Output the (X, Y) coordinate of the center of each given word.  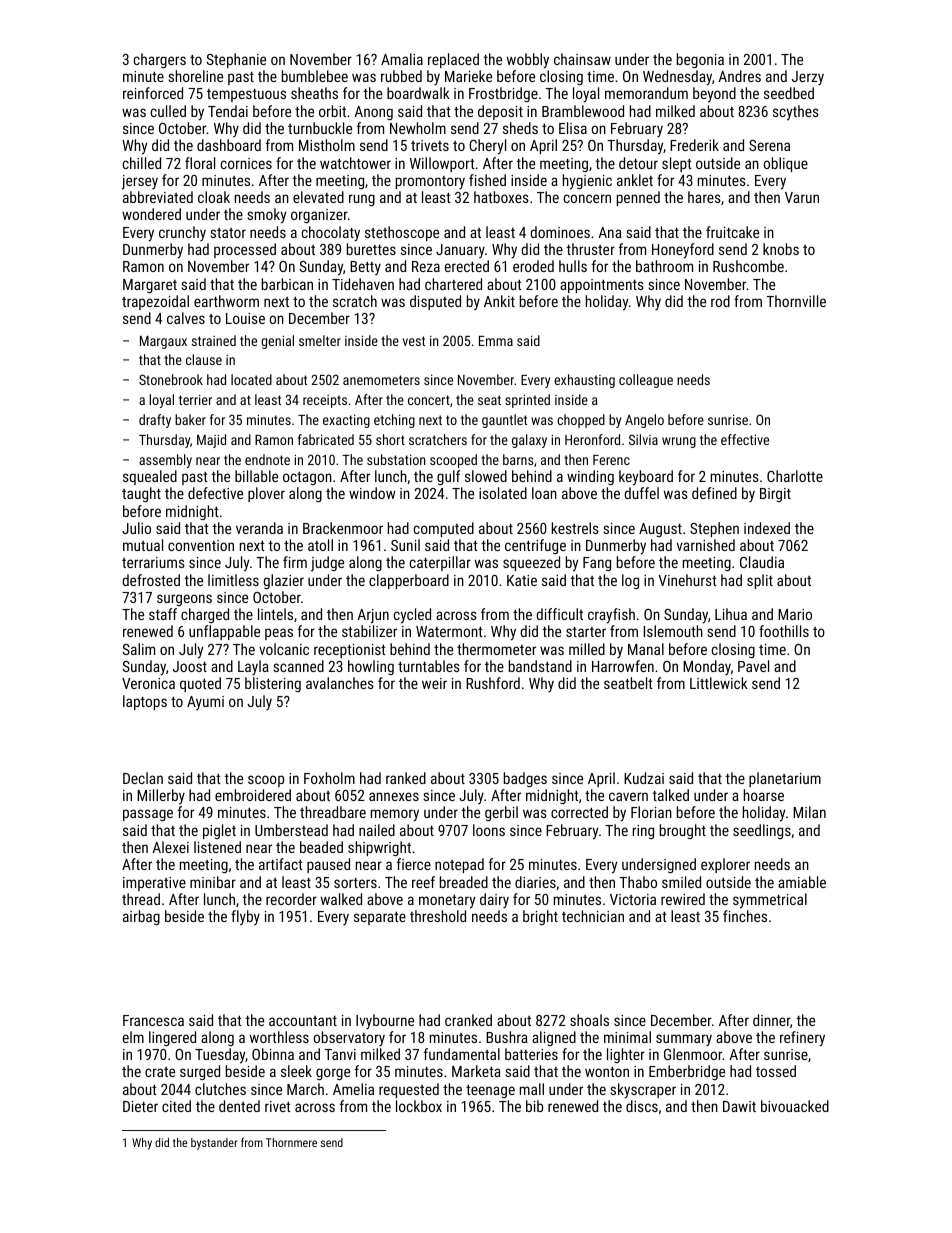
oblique (785, 164)
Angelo (644, 421)
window (372, 493)
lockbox (419, 1106)
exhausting (584, 381)
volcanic (284, 649)
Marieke (468, 76)
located (251, 379)
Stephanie (236, 60)
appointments (602, 286)
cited (176, 1106)
